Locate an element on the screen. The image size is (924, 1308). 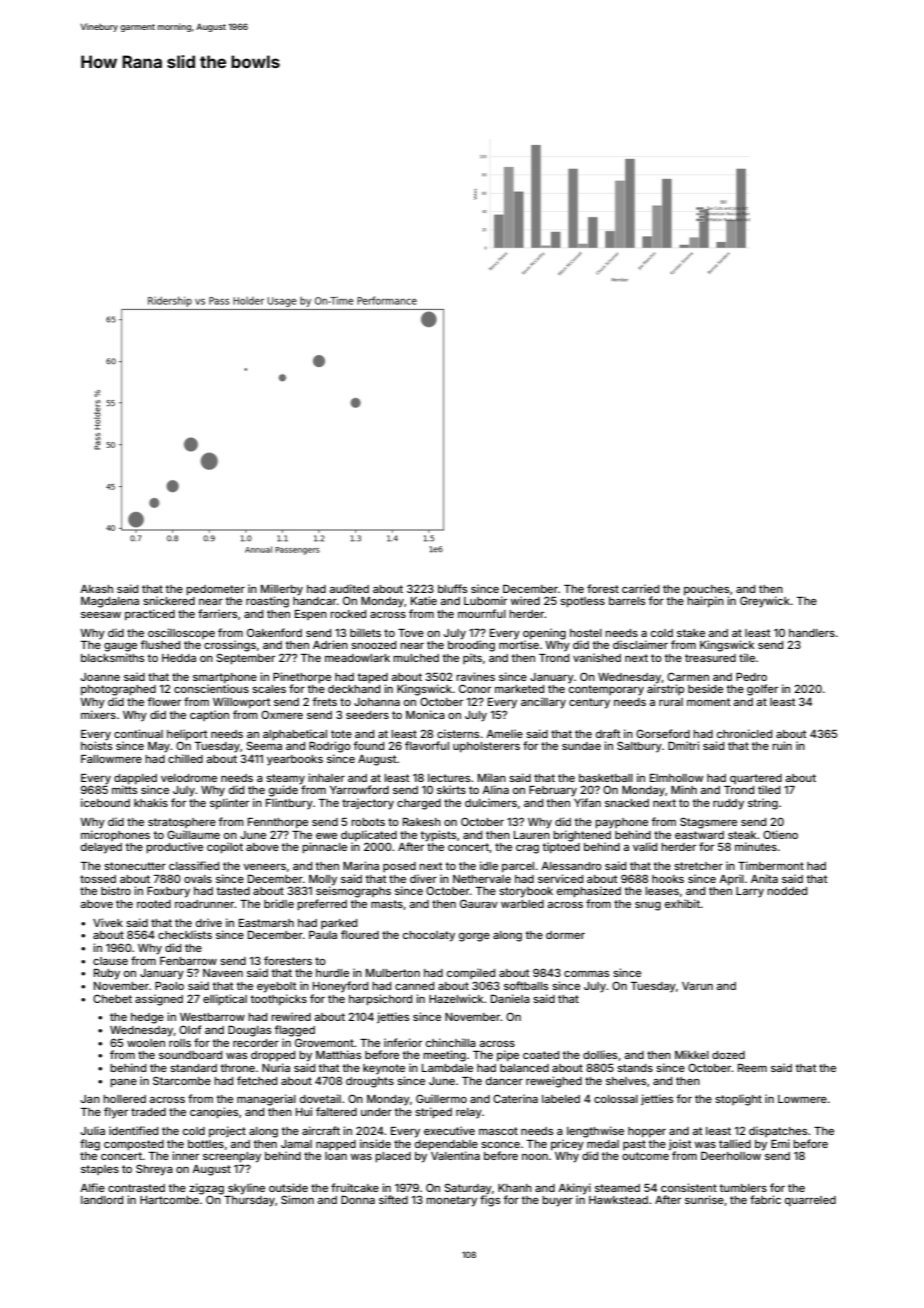
pedometer is located at coordinates (215, 590).
